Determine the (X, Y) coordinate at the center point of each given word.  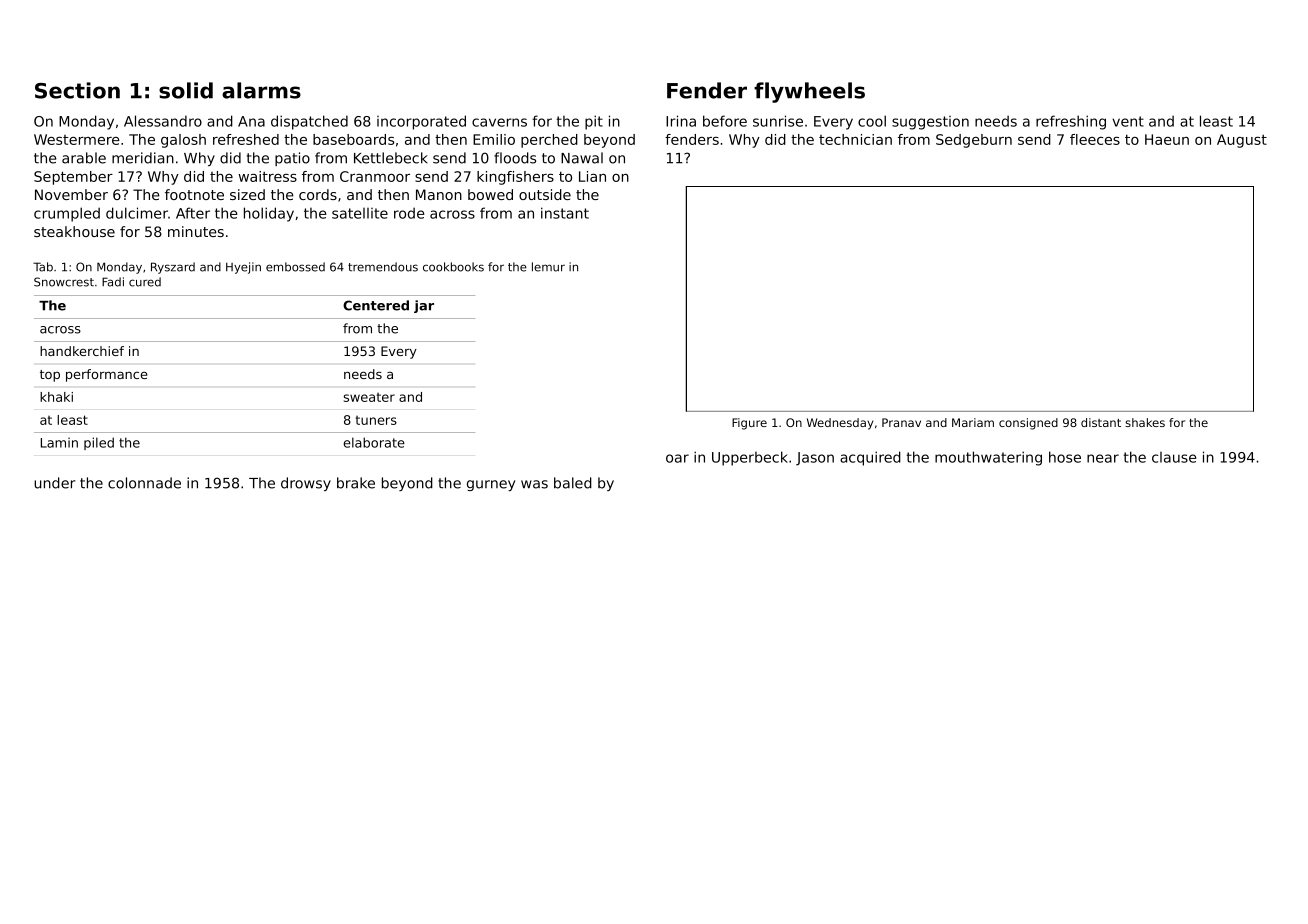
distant (1101, 422)
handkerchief (82, 351)
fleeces (1095, 139)
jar (424, 306)
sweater (369, 397)
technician (855, 139)
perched (549, 141)
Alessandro (163, 121)
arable (84, 158)
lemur (548, 267)
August (1242, 141)
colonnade (144, 483)
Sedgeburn (974, 141)
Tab (43, 267)
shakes (1145, 422)
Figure (749, 424)
